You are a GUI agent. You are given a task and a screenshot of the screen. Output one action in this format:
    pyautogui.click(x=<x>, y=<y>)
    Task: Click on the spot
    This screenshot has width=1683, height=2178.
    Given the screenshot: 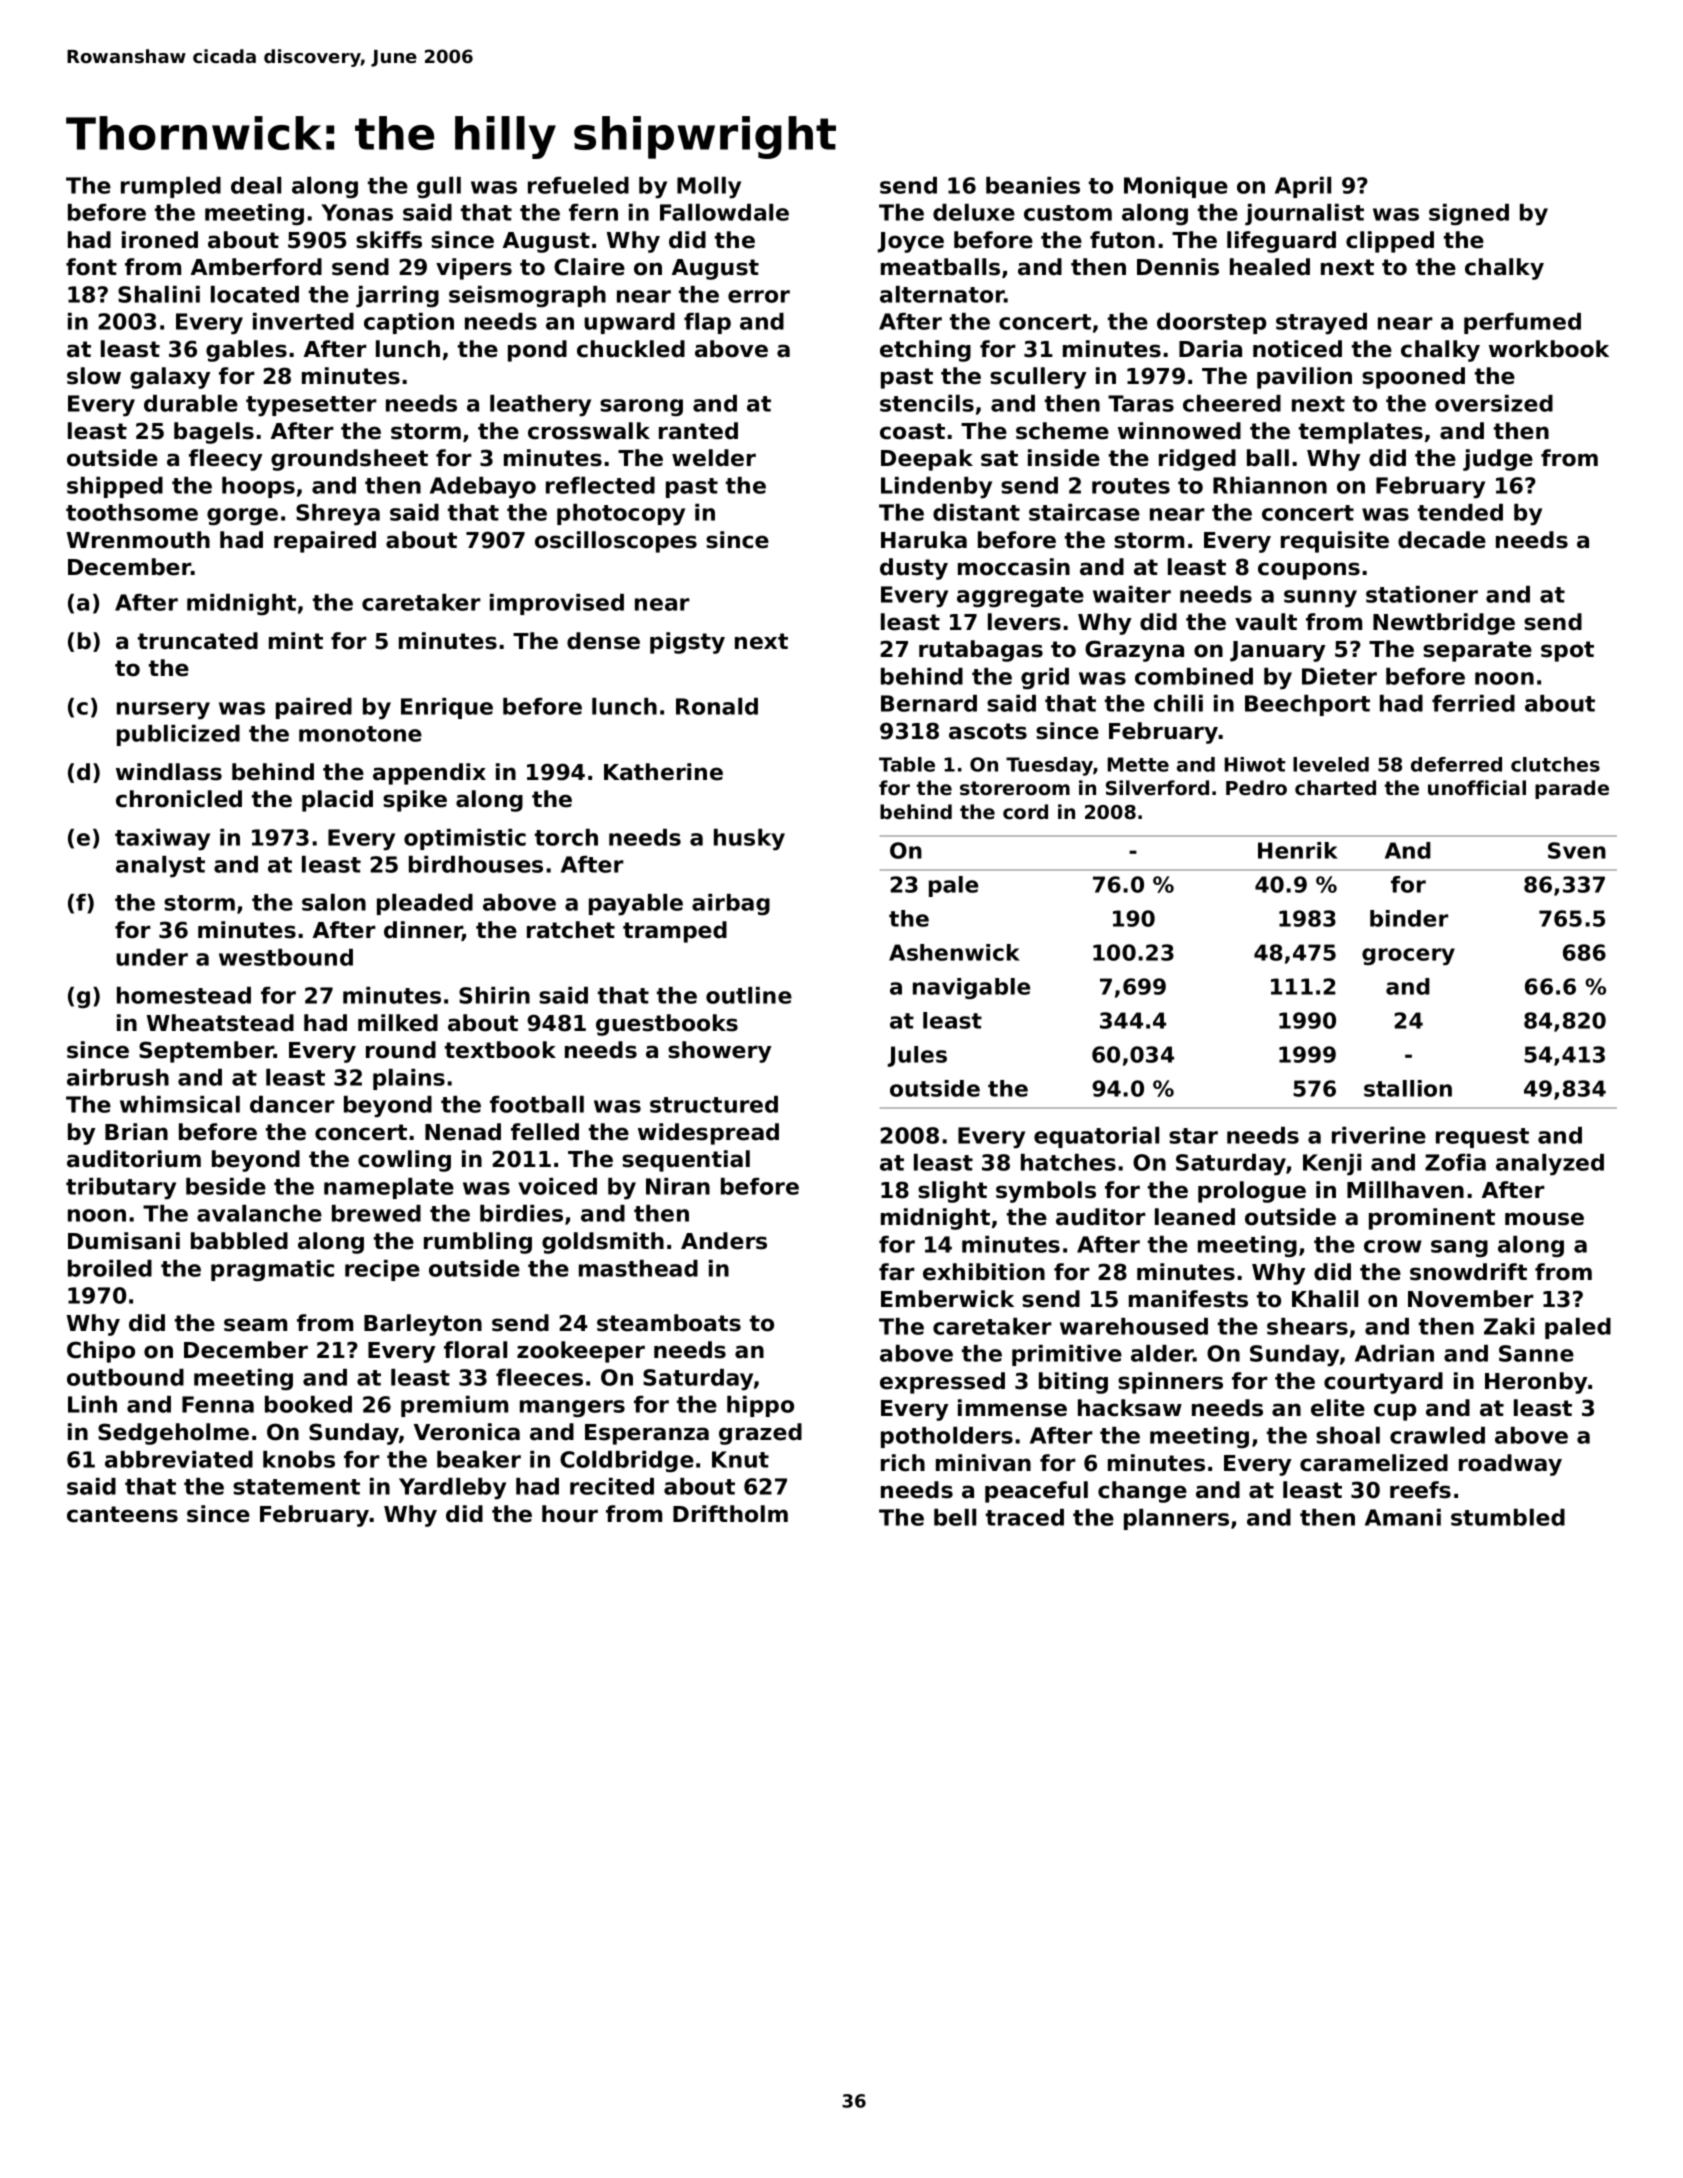 What is the action you would take?
    pyautogui.click(x=1567, y=651)
